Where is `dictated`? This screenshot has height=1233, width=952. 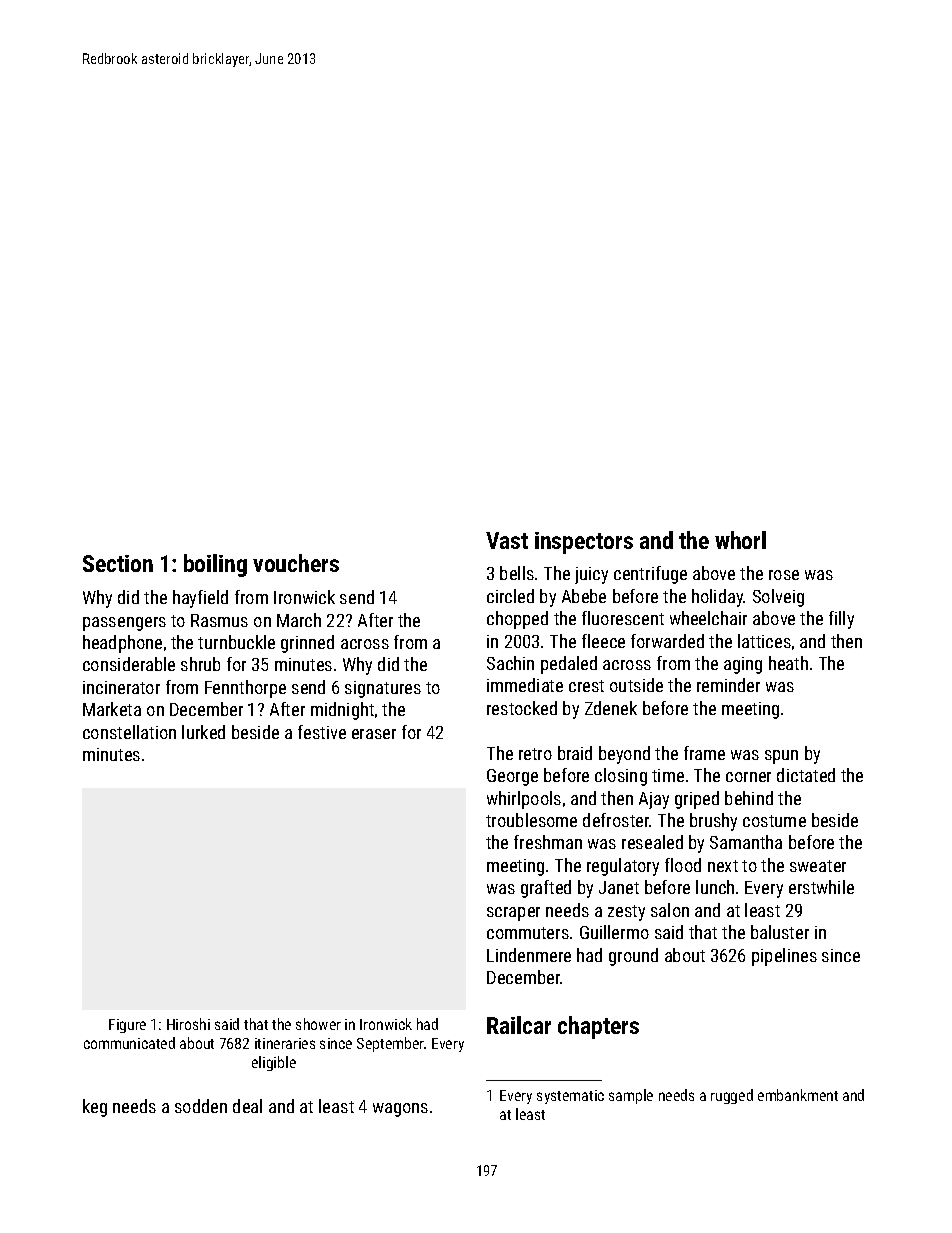 dictated is located at coordinates (806, 775).
